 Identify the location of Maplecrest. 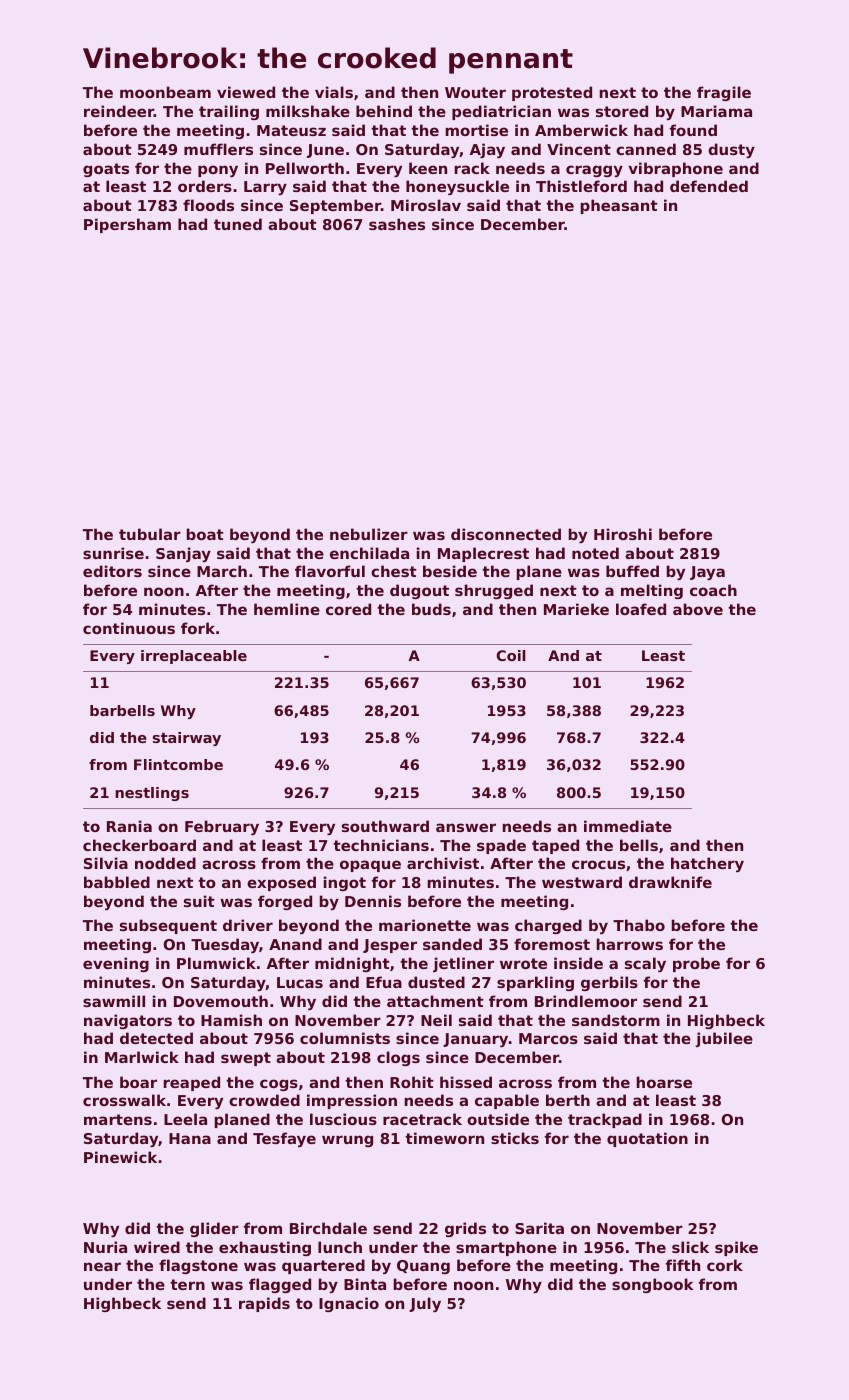
(483, 554).
